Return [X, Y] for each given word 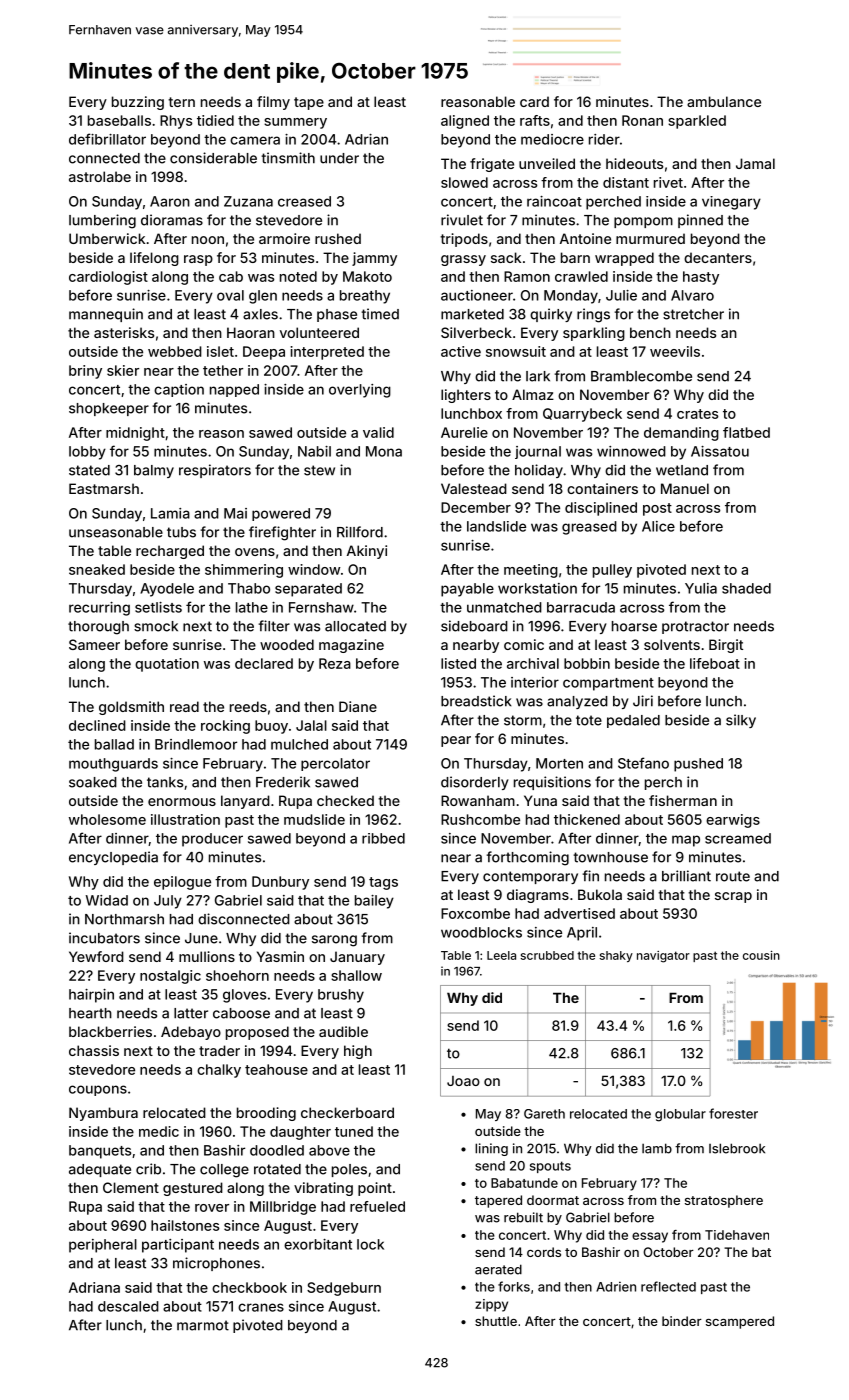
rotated [277, 1169]
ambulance [724, 101]
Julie [621, 295]
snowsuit [516, 351]
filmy [273, 103]
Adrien [616, 1286]
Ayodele [167, 590]
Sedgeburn [344, 1289]
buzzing [138, 103]
